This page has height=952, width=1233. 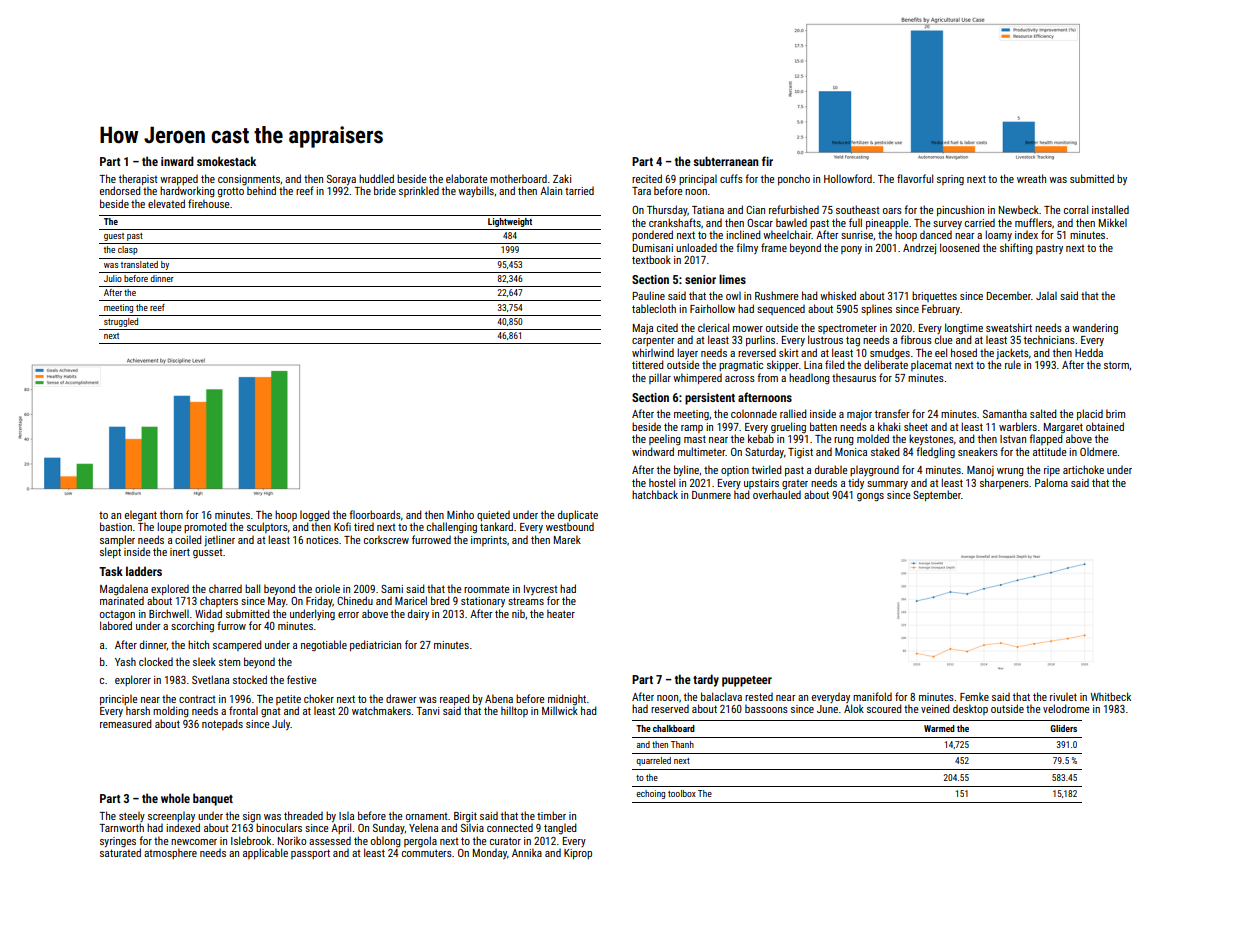 What do you see at coordinates (177, 161) in the page?
I see `inward` at bounding box center [177, 161].
